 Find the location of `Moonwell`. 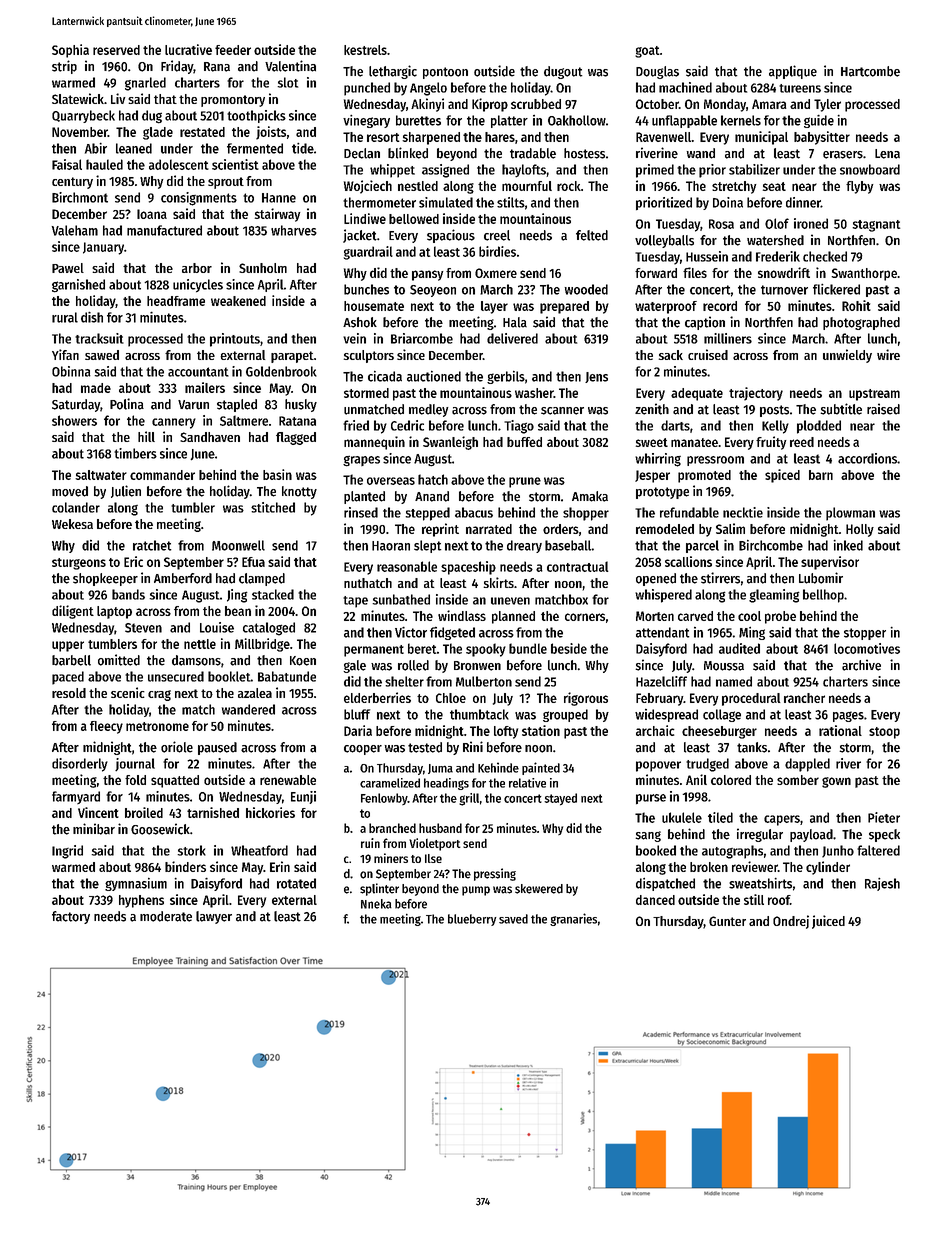

Moonwell is located at coordinates (238, 545).
